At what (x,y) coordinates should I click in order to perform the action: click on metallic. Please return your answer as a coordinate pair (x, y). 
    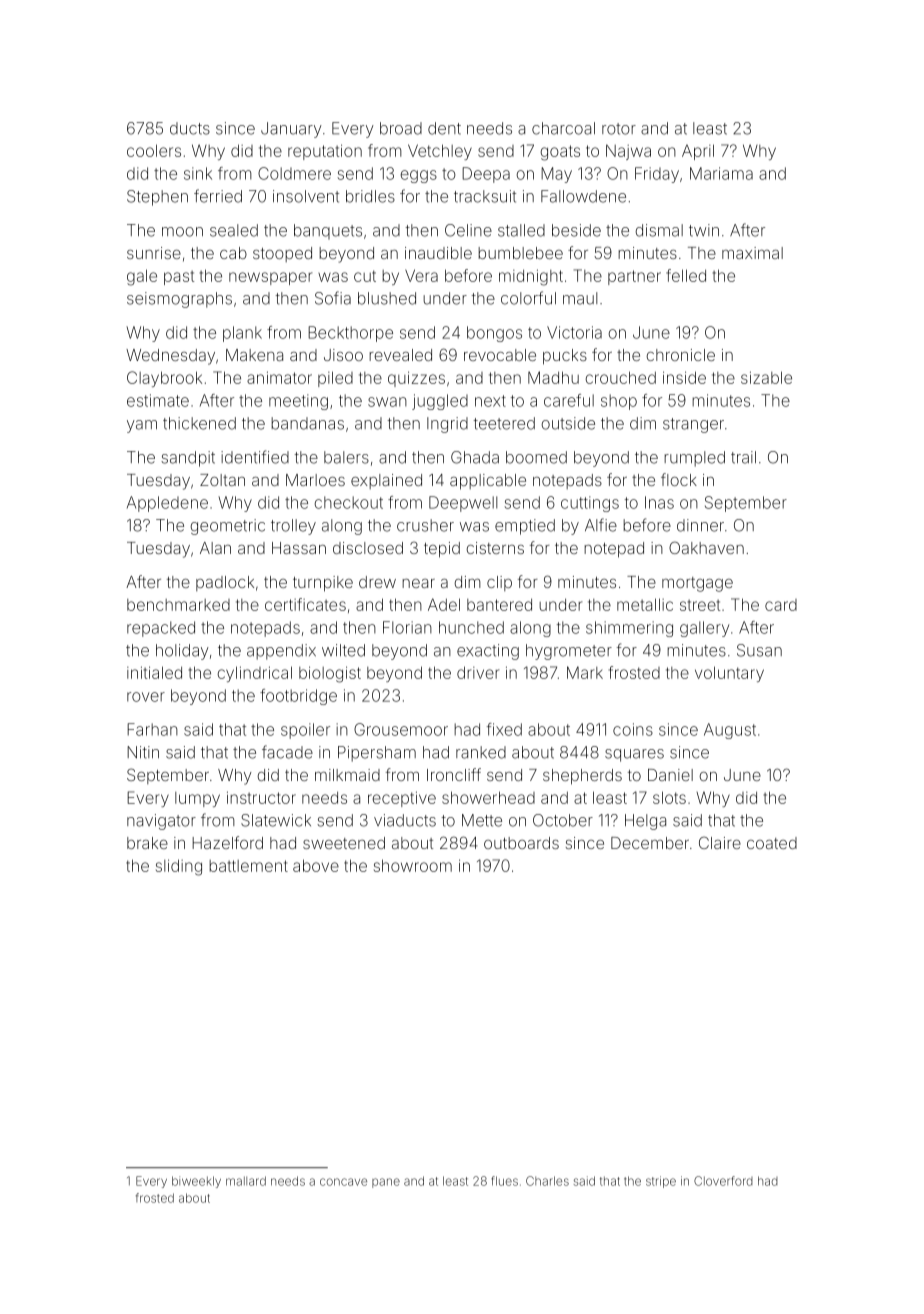
    Looking at the image, I should click on (645, 604).
